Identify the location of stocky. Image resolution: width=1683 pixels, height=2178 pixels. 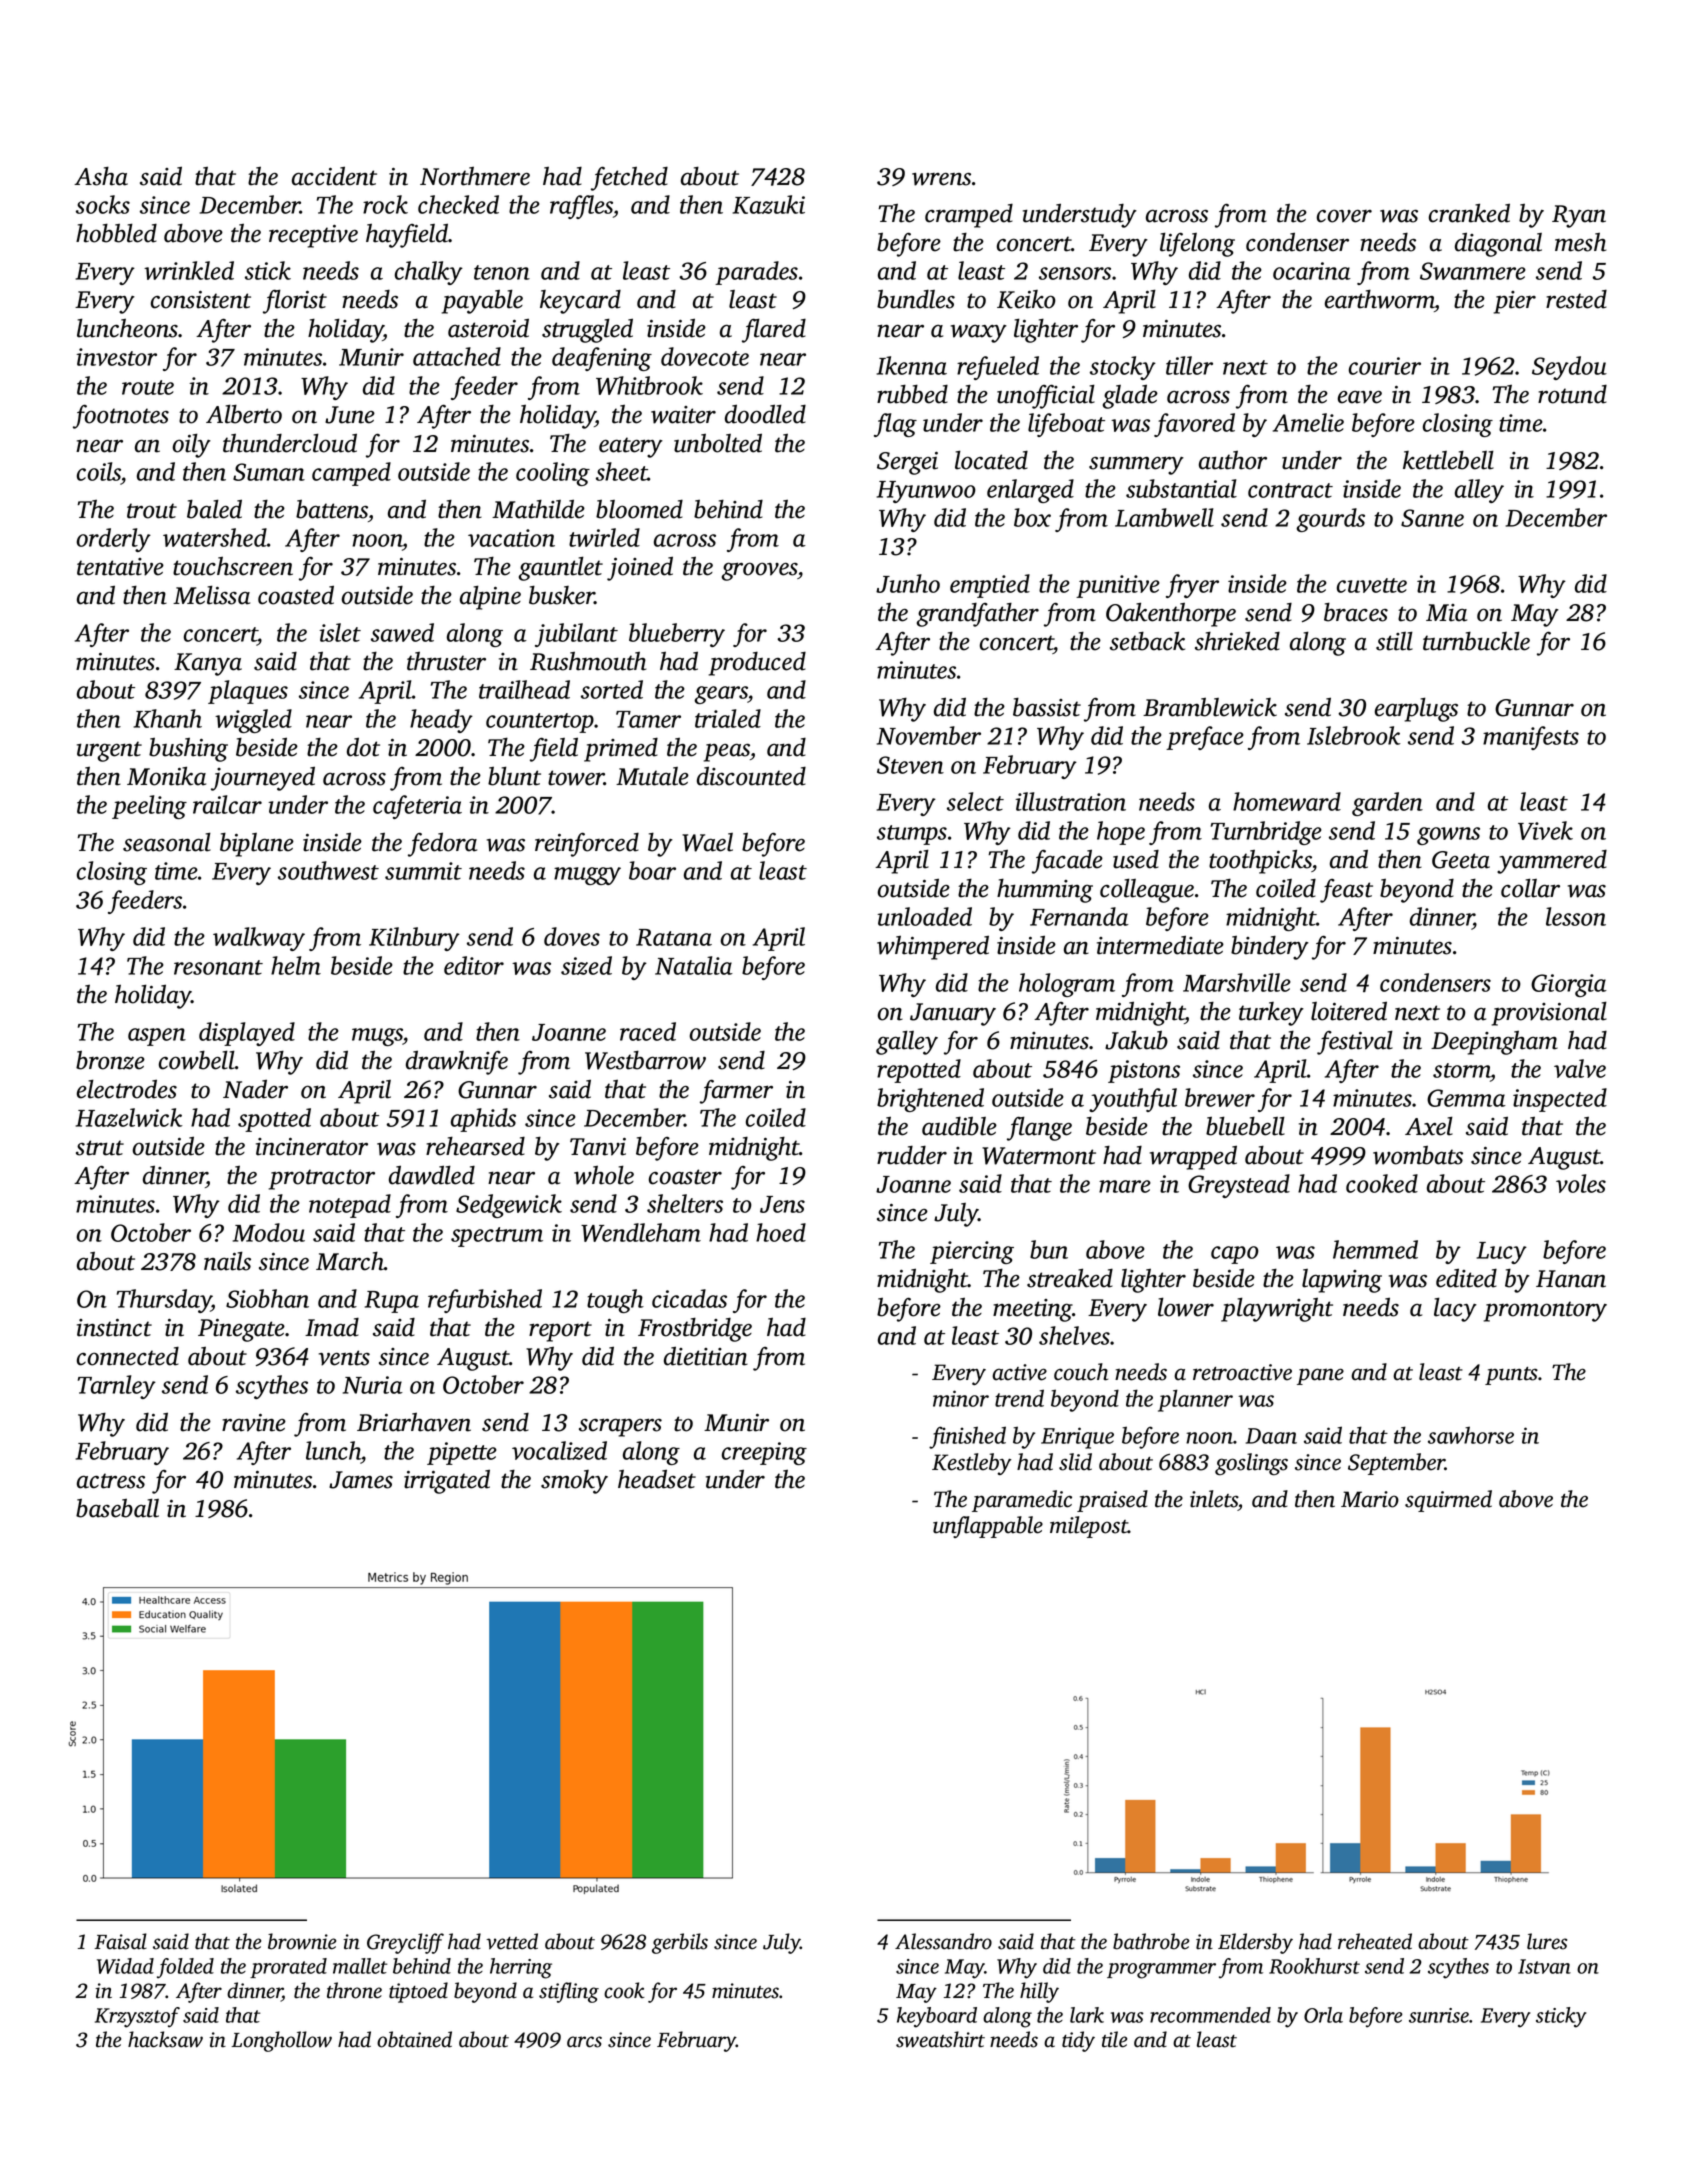
(1123, 368).
